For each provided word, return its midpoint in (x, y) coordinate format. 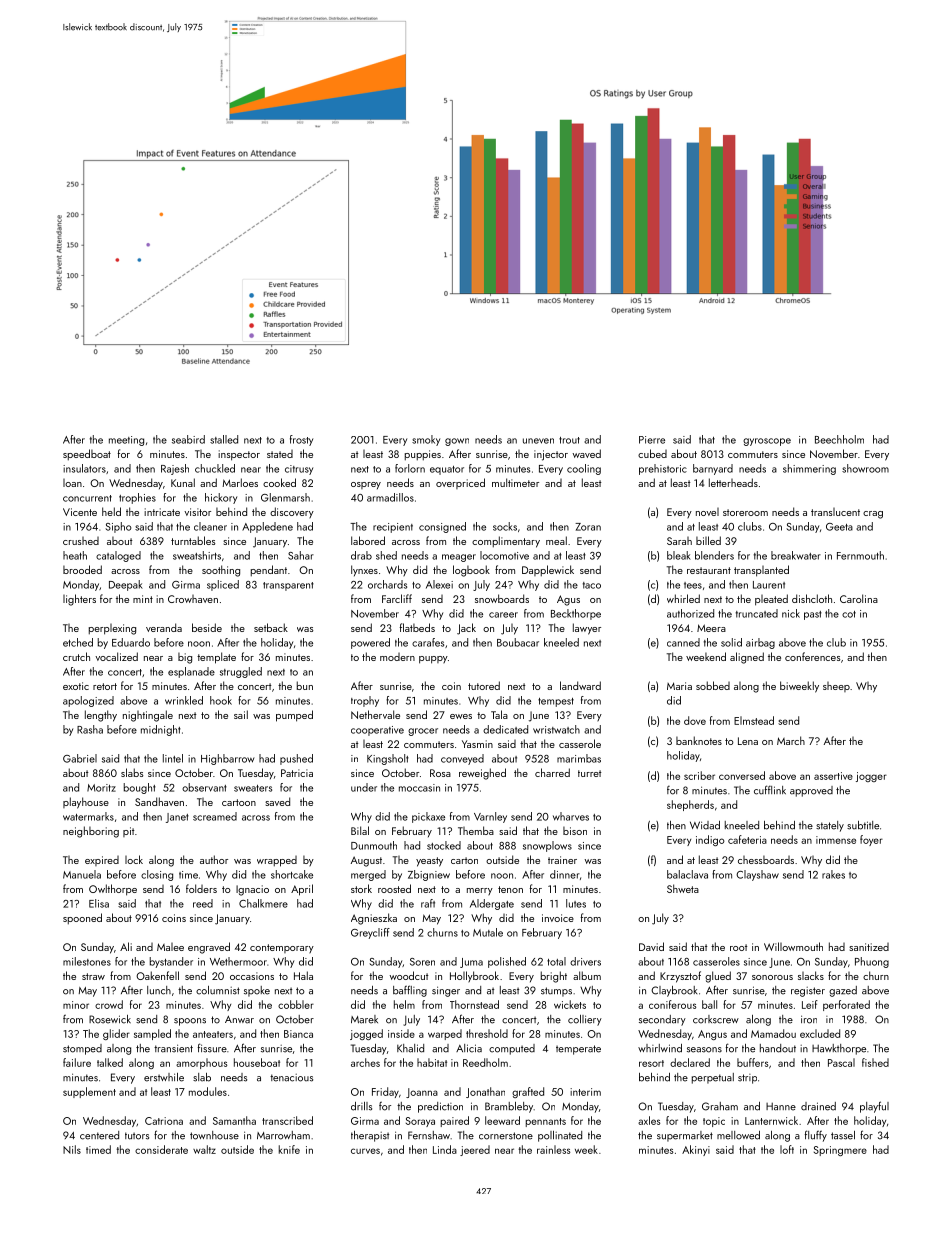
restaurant (709, 570)
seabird (188, 439)
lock (134, 859)
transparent (288, 586)
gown (457, 442)
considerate (161, 1149)
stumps (556, 992)
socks (505, 526)
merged (368, 875)
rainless (553, 1149)
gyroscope (767, 442)
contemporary (282, 948)
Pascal (841, 1062)
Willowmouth (793, 946)
